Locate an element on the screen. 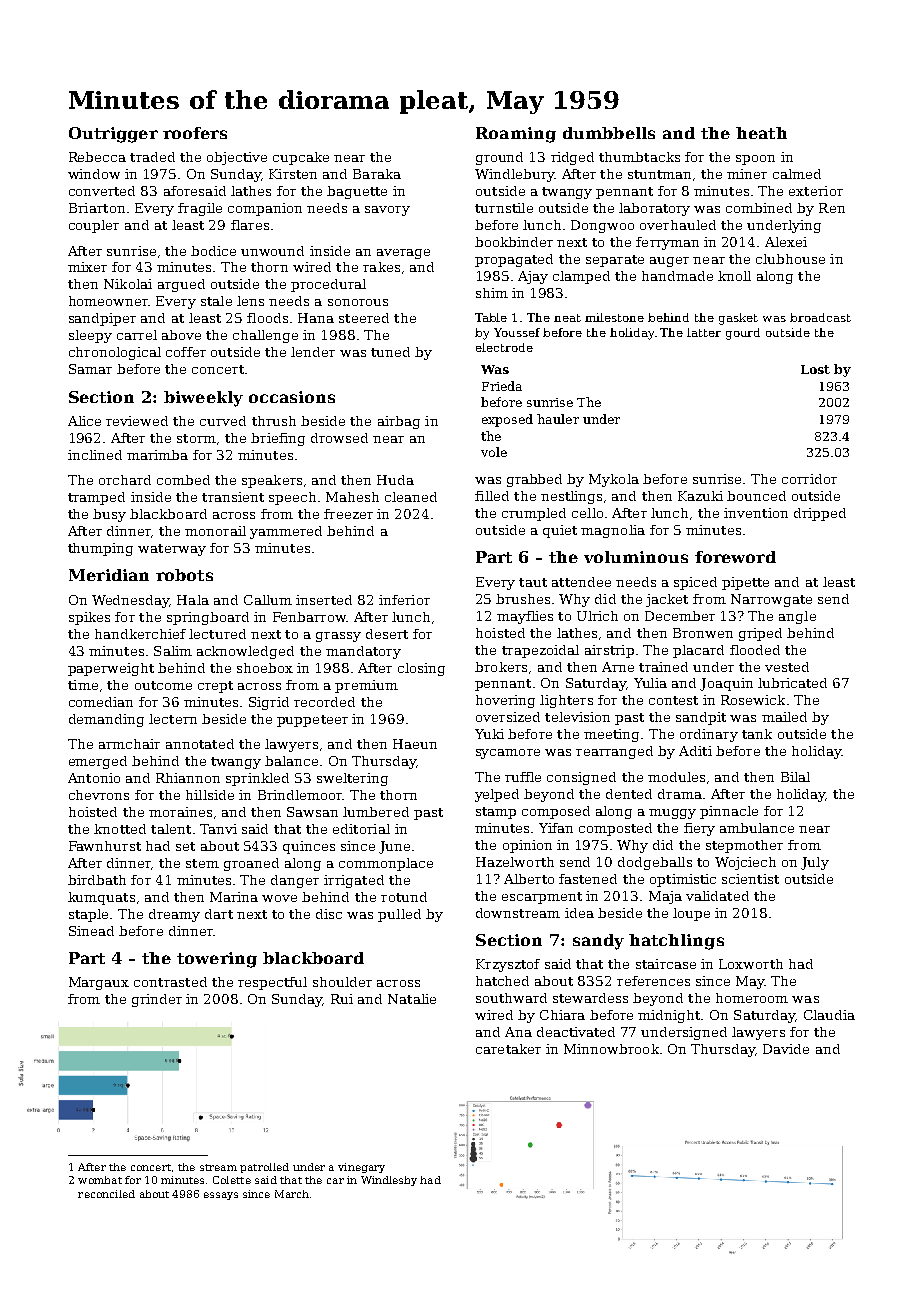  Margaux is located at coordinates (99, 983).
